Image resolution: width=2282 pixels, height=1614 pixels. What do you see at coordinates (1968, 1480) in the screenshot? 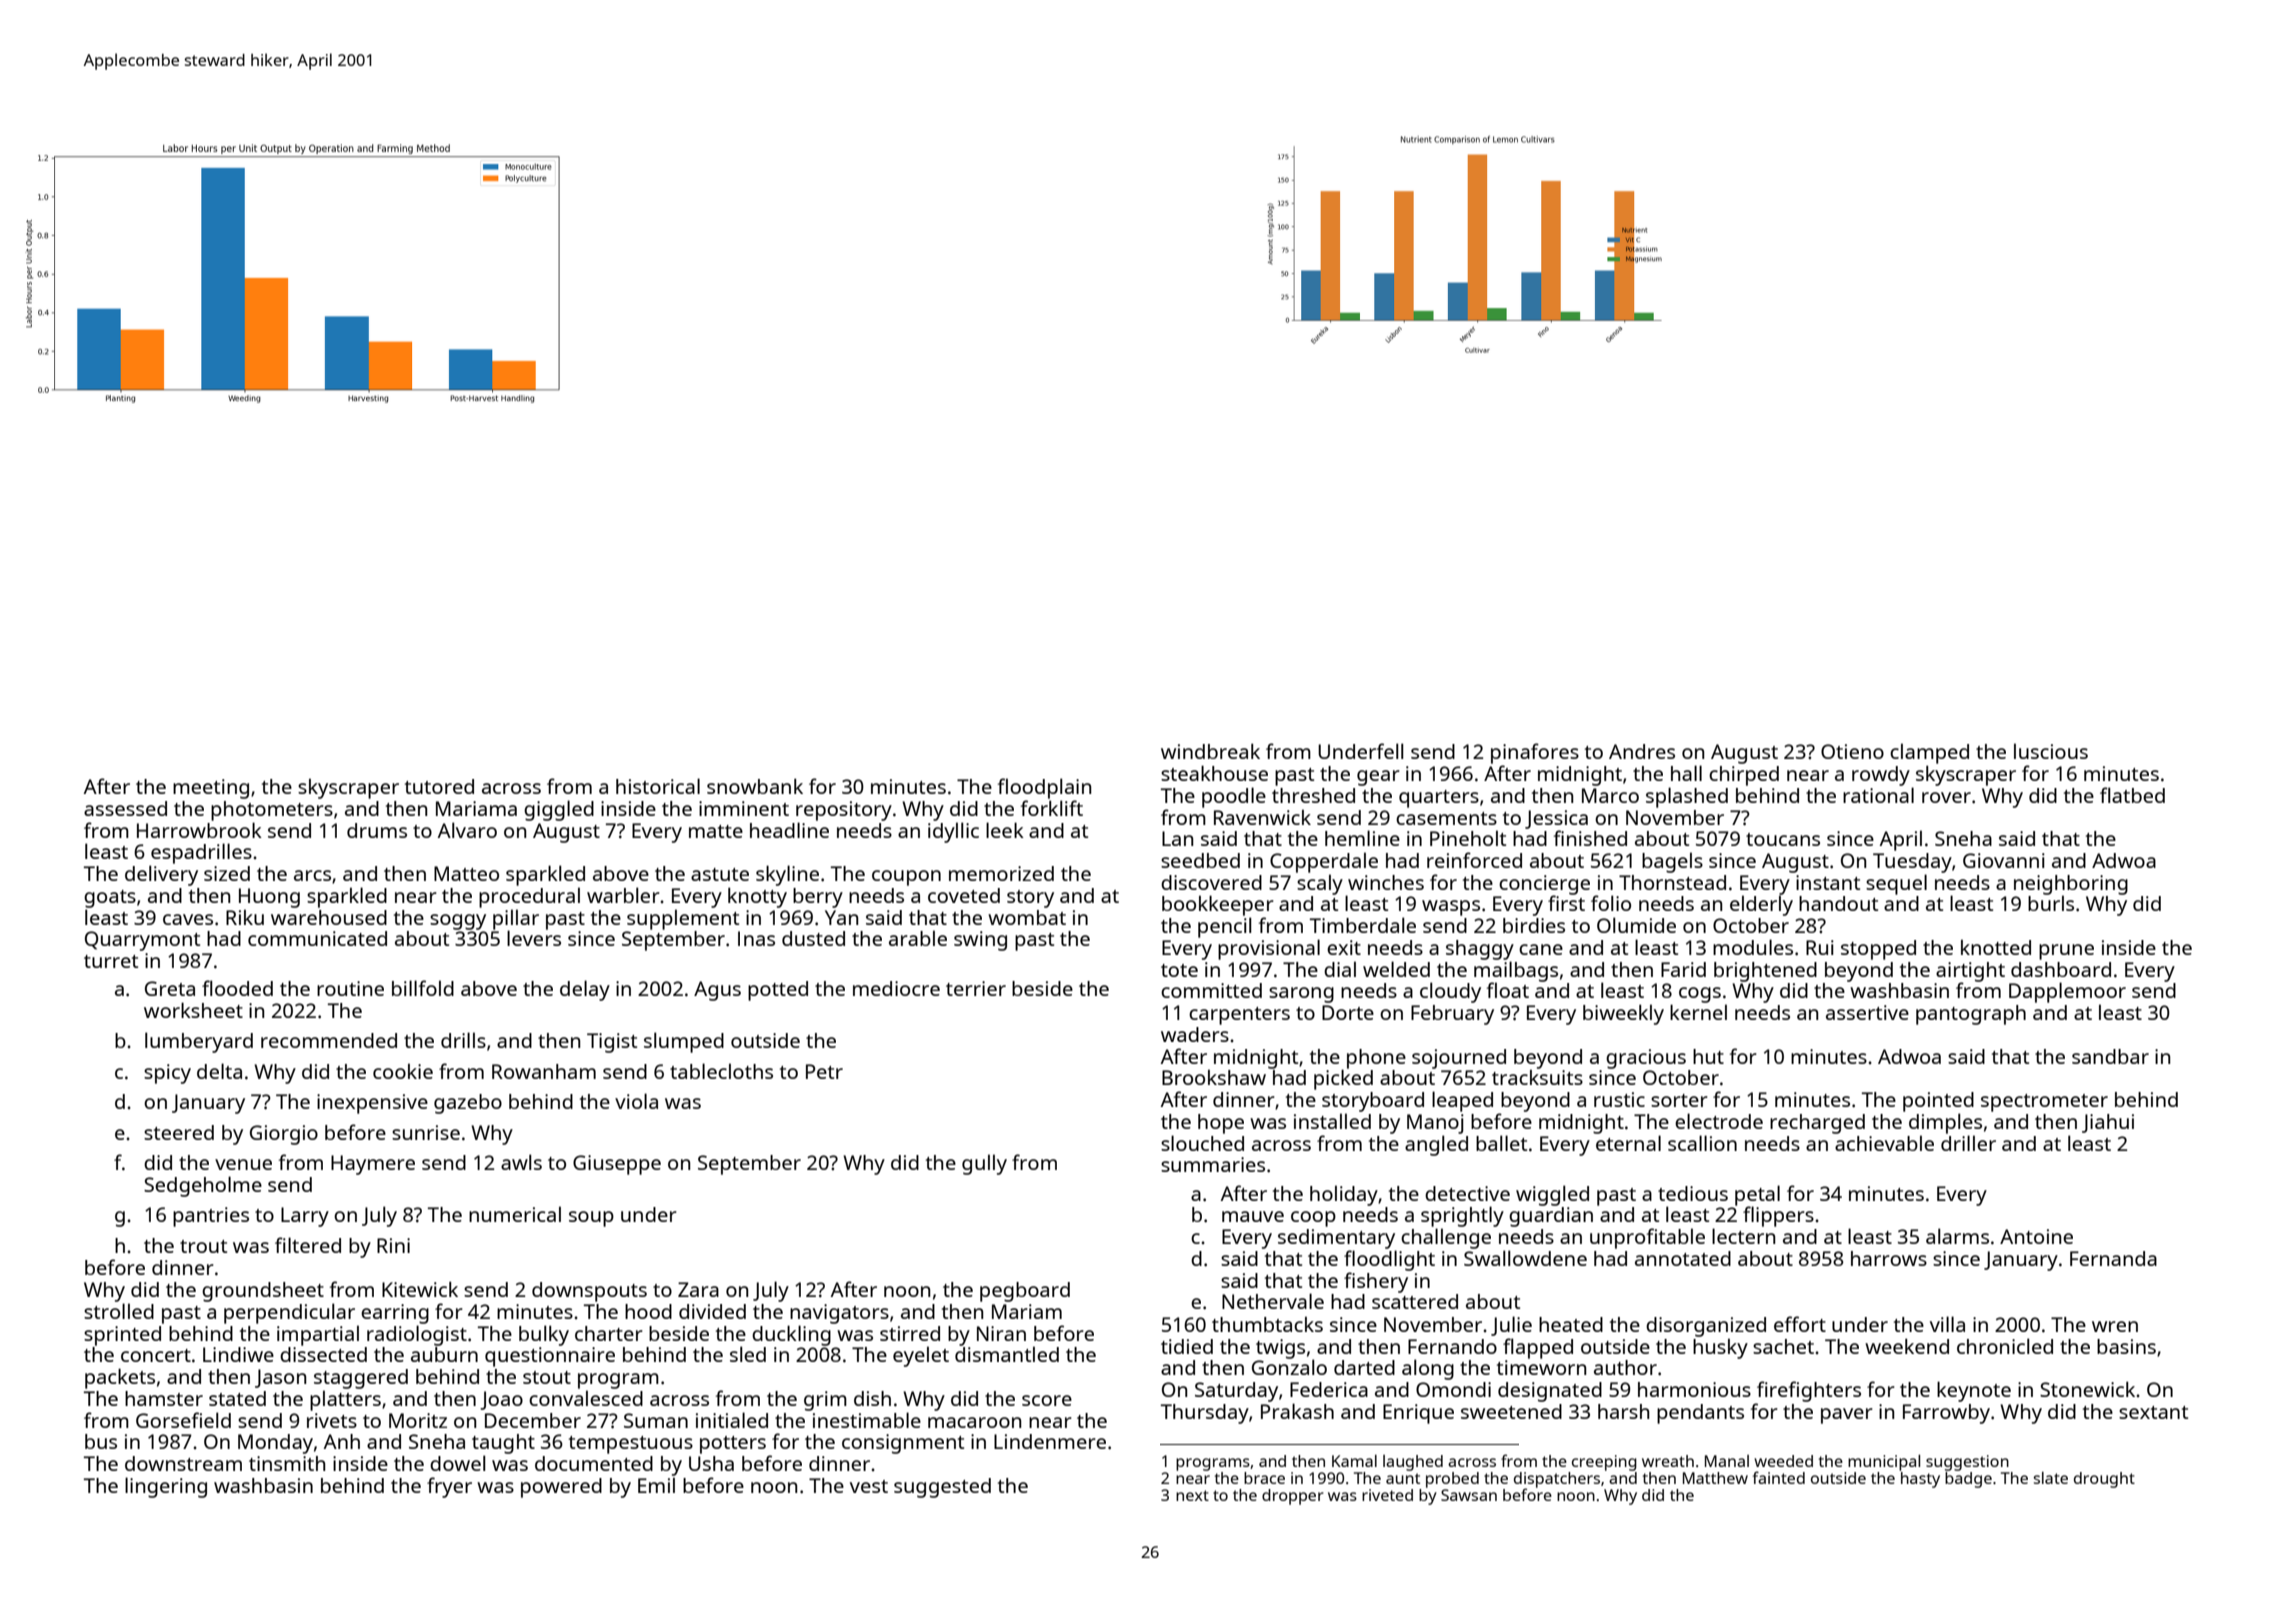
I see `badge` at bounding box center [1968, 1480].
